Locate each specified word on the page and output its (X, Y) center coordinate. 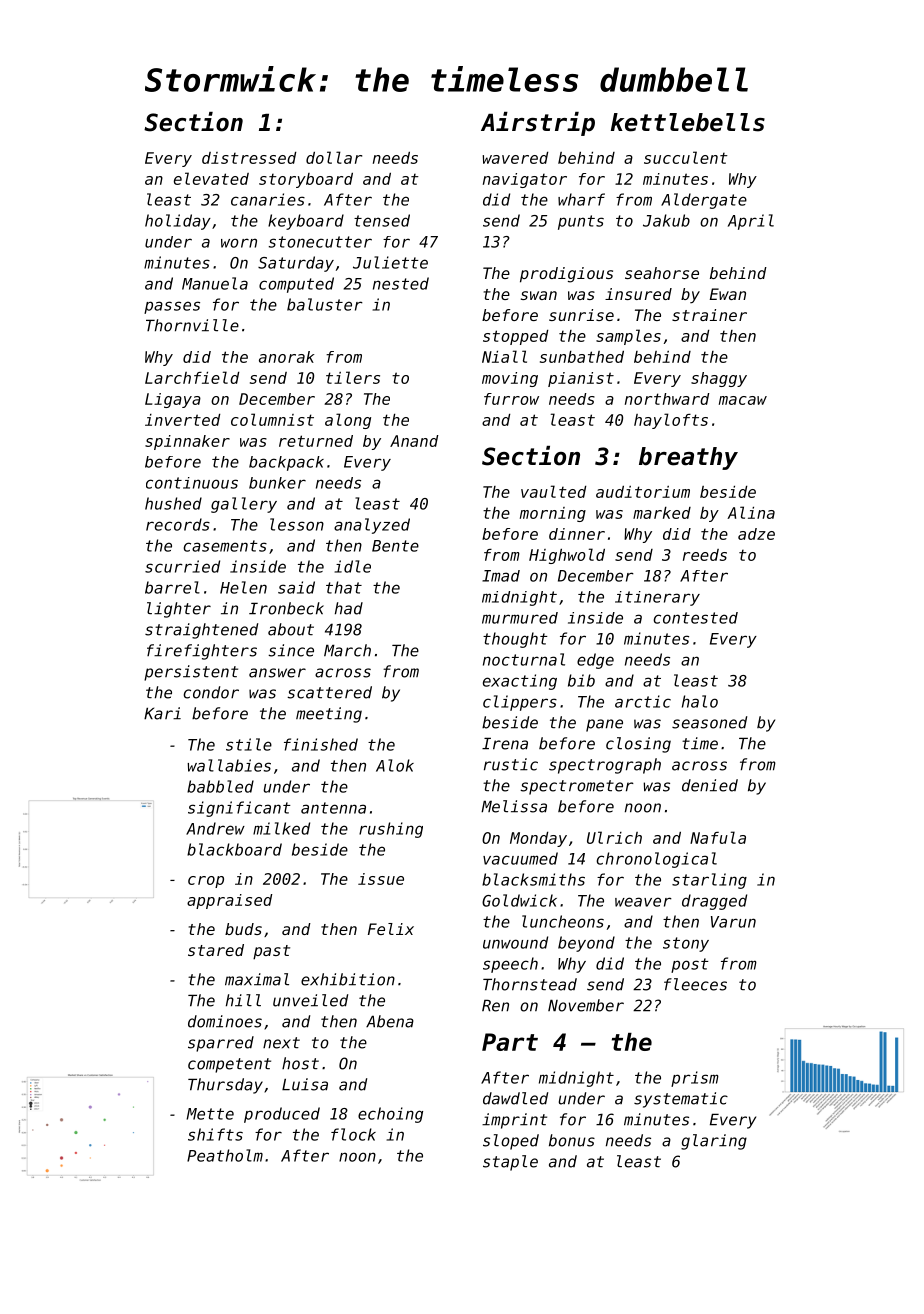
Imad (501, 576)
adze (756, 534)
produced (282, 1115)
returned (316, 441)
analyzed (372, 526)
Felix (391, 929)
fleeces (695, 984)
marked (662, 513)
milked (281, 828)
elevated (211, 178)
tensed (382, 220)
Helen (243, 587)
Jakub (666, 220)
